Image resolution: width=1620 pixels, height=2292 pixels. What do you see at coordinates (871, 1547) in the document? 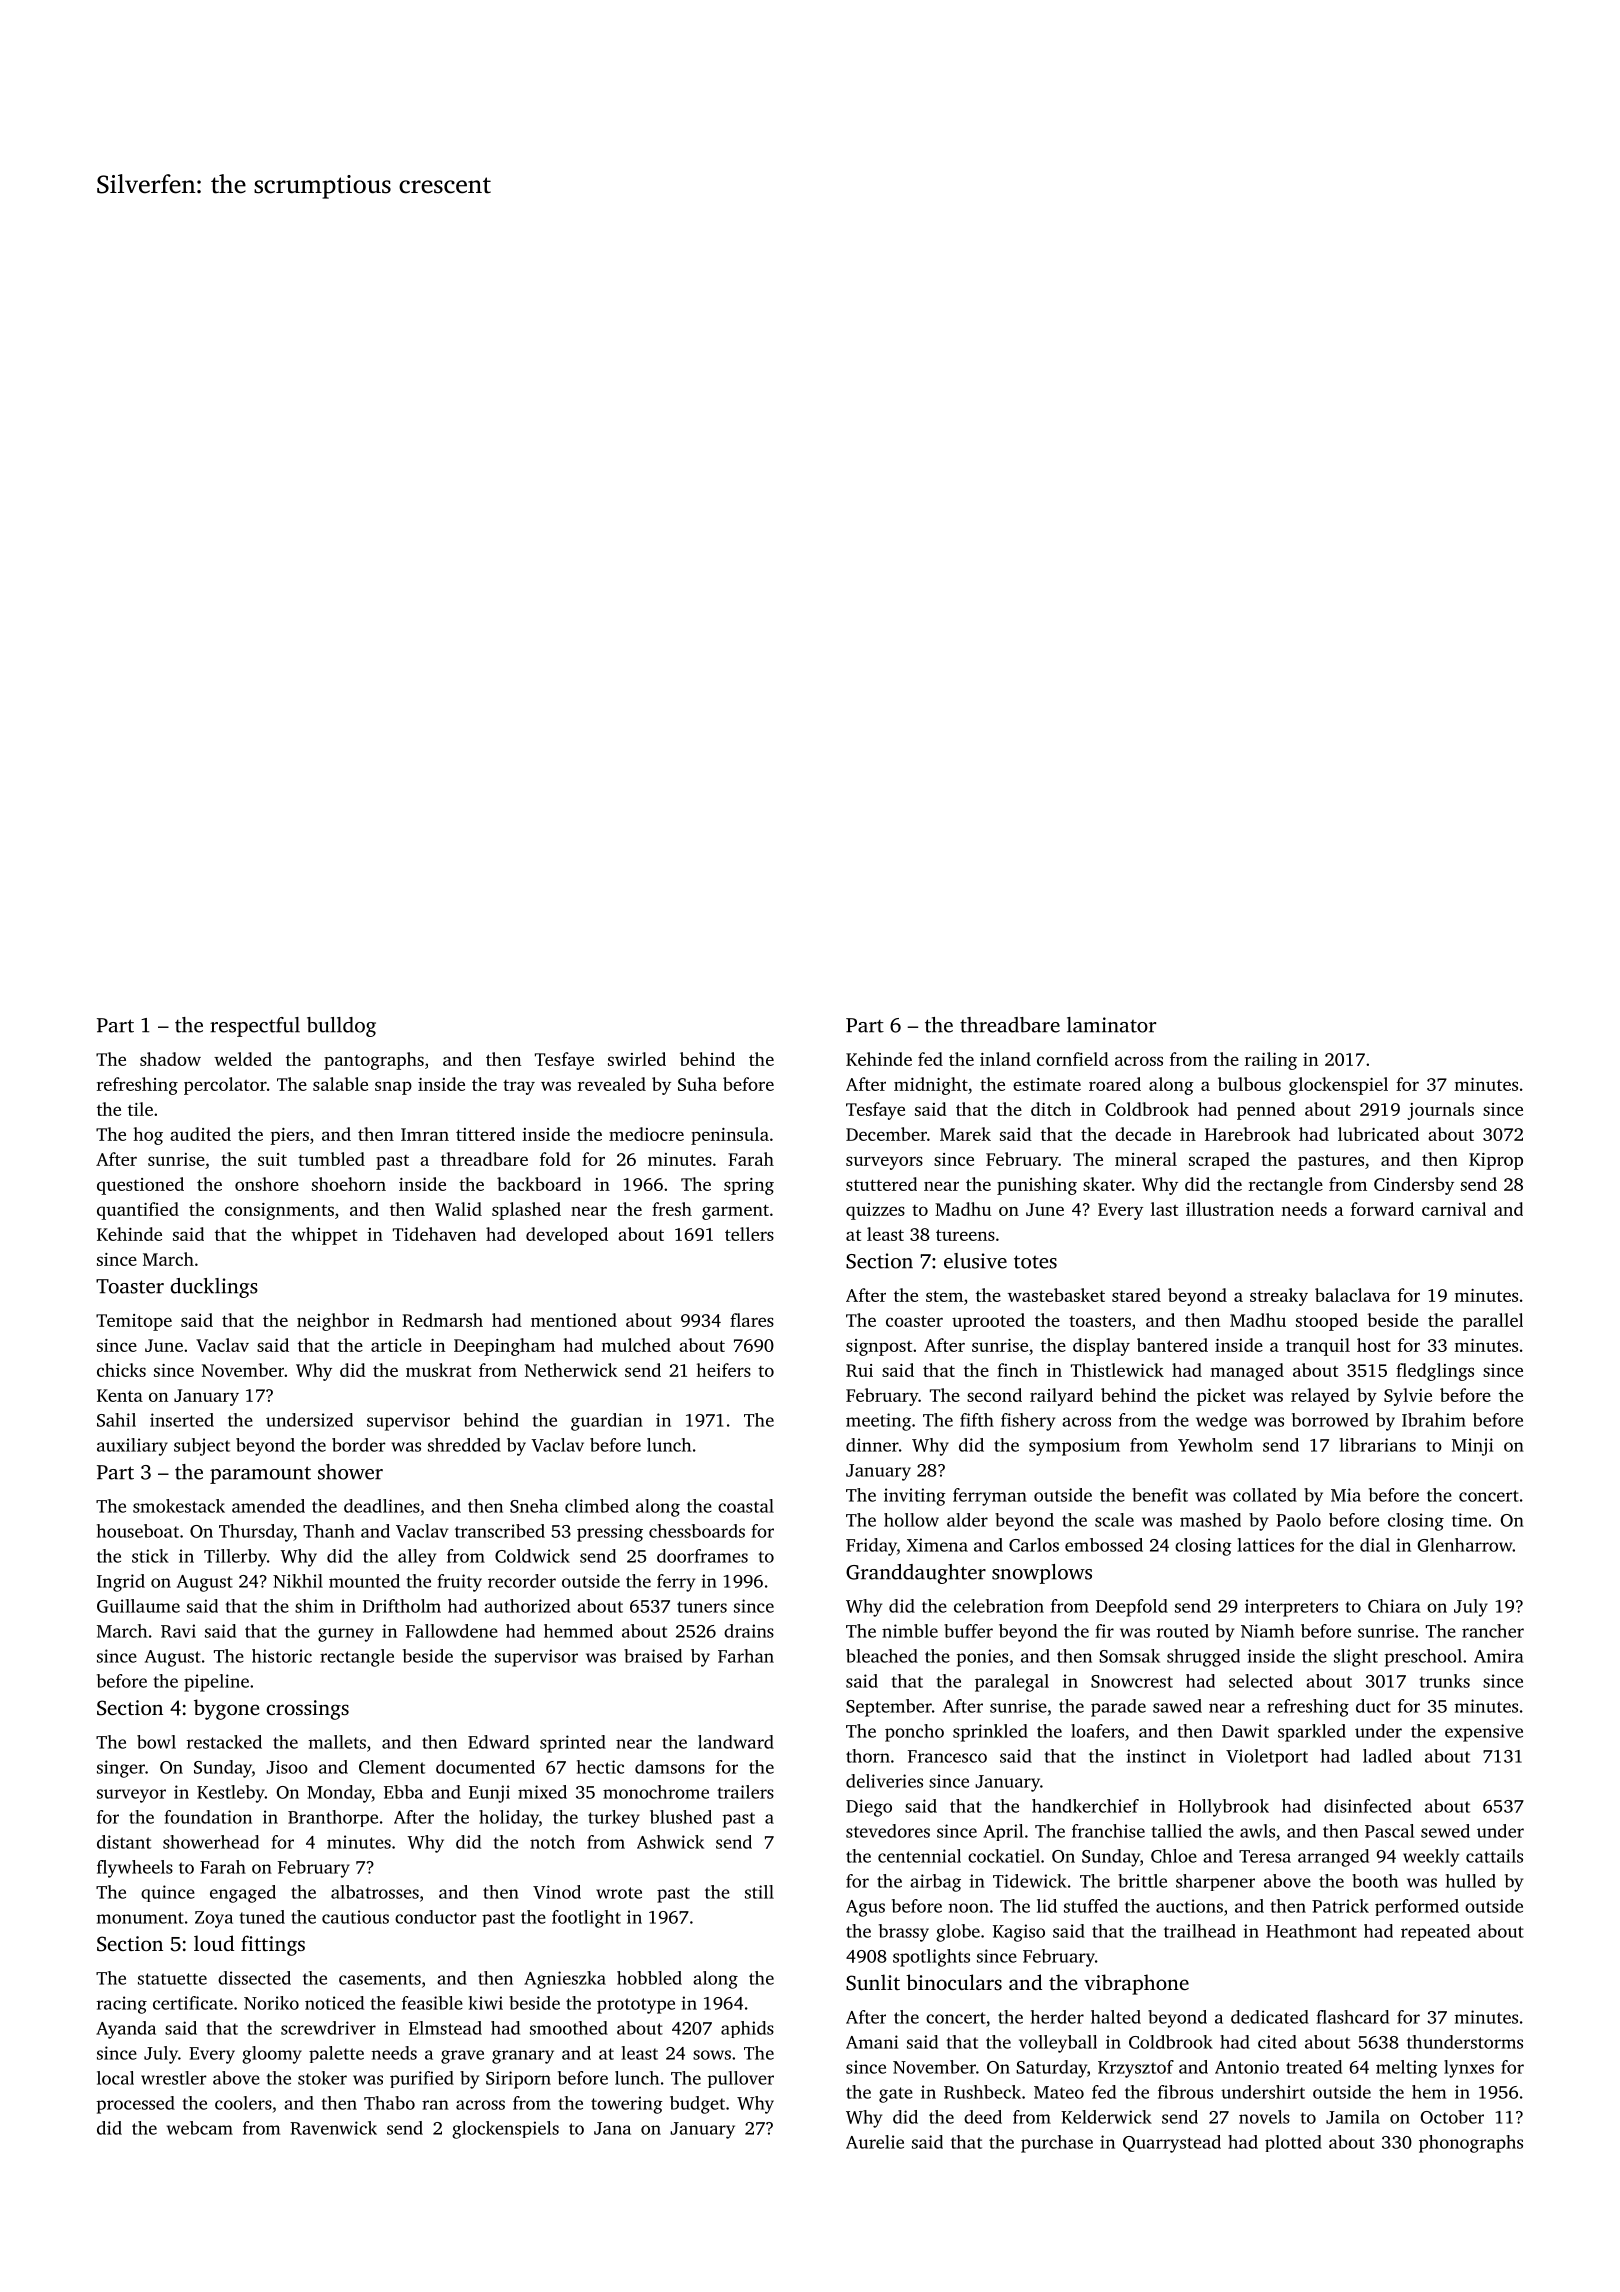
I see `Friday` at bounding box center [871, 1547].
